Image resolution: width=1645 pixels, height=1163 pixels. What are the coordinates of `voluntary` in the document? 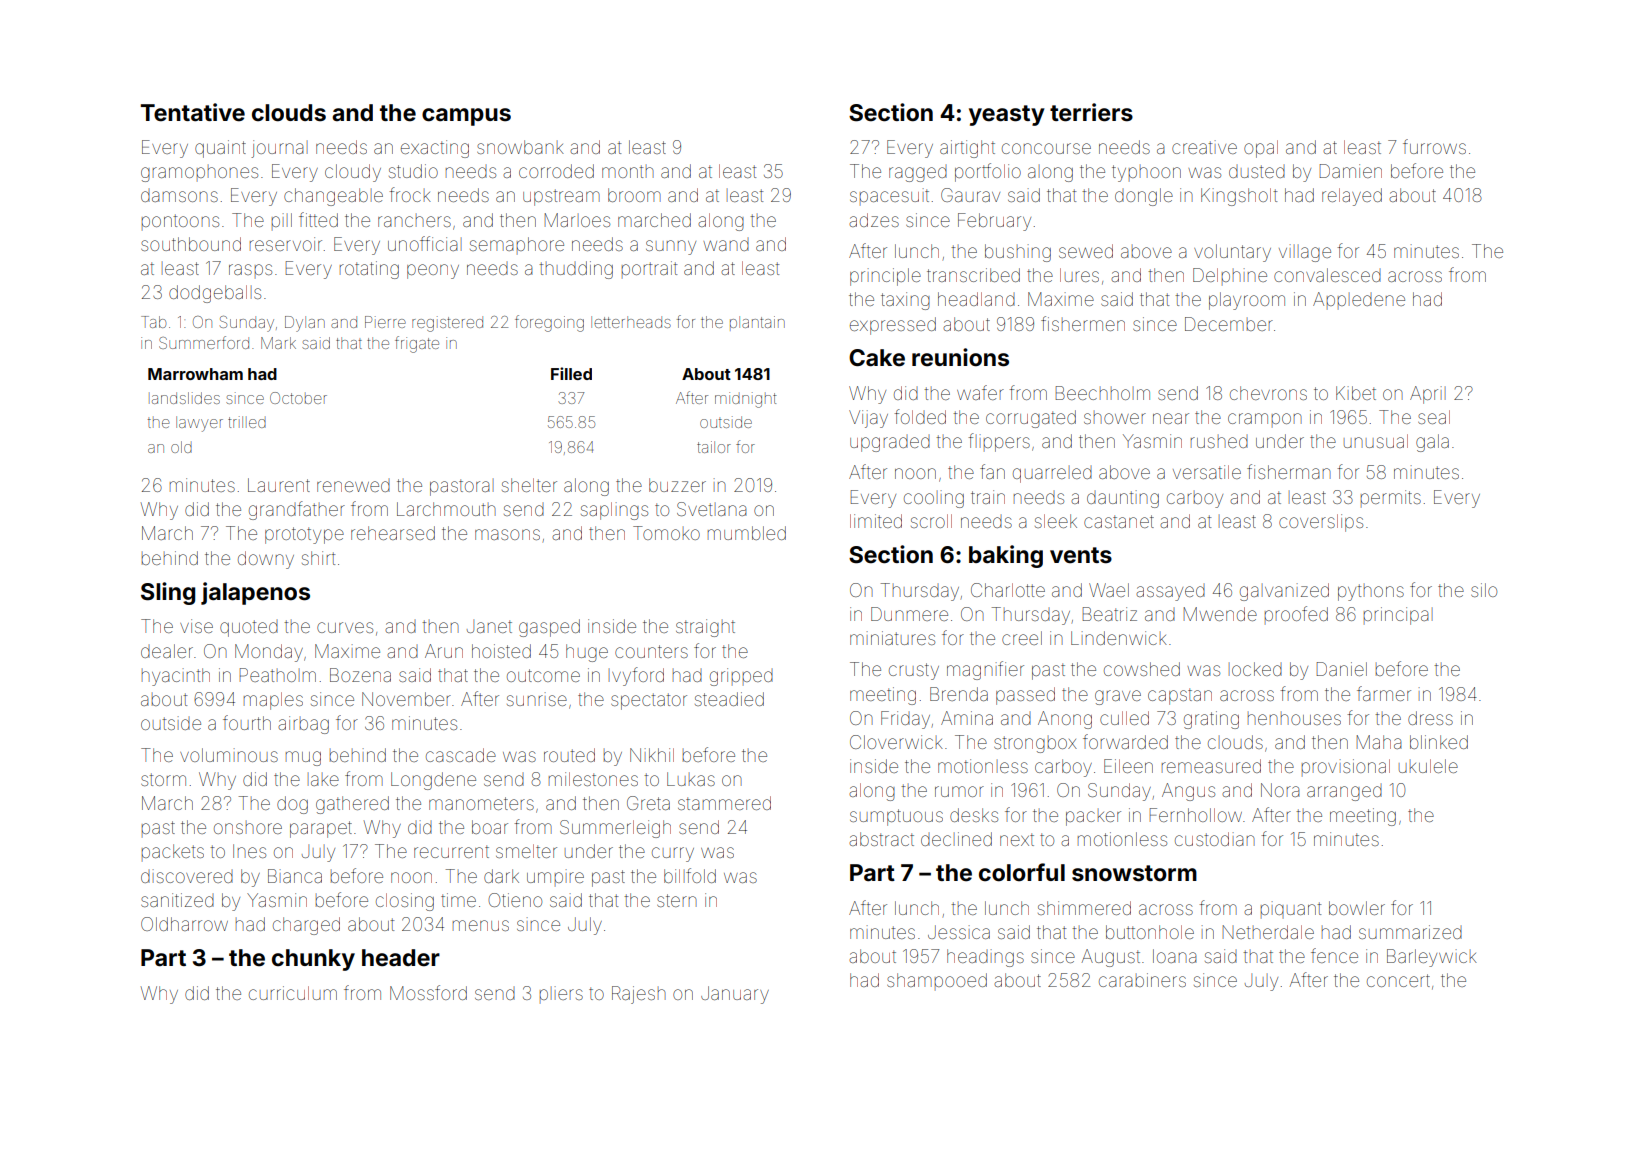 It's located at (1232, 253).
